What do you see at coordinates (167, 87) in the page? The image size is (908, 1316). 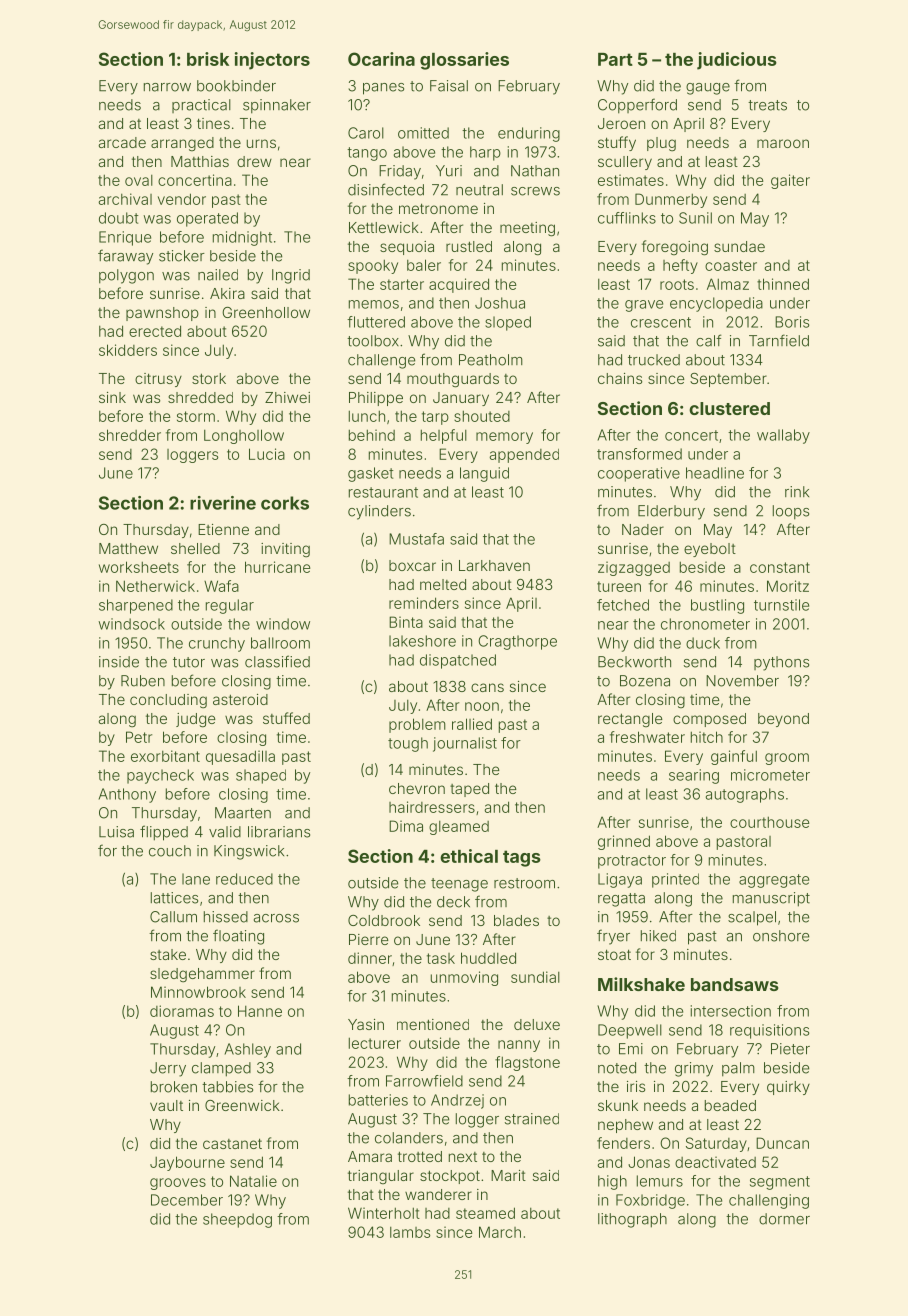 I see `narrow` at bounding box center [167, 87].
